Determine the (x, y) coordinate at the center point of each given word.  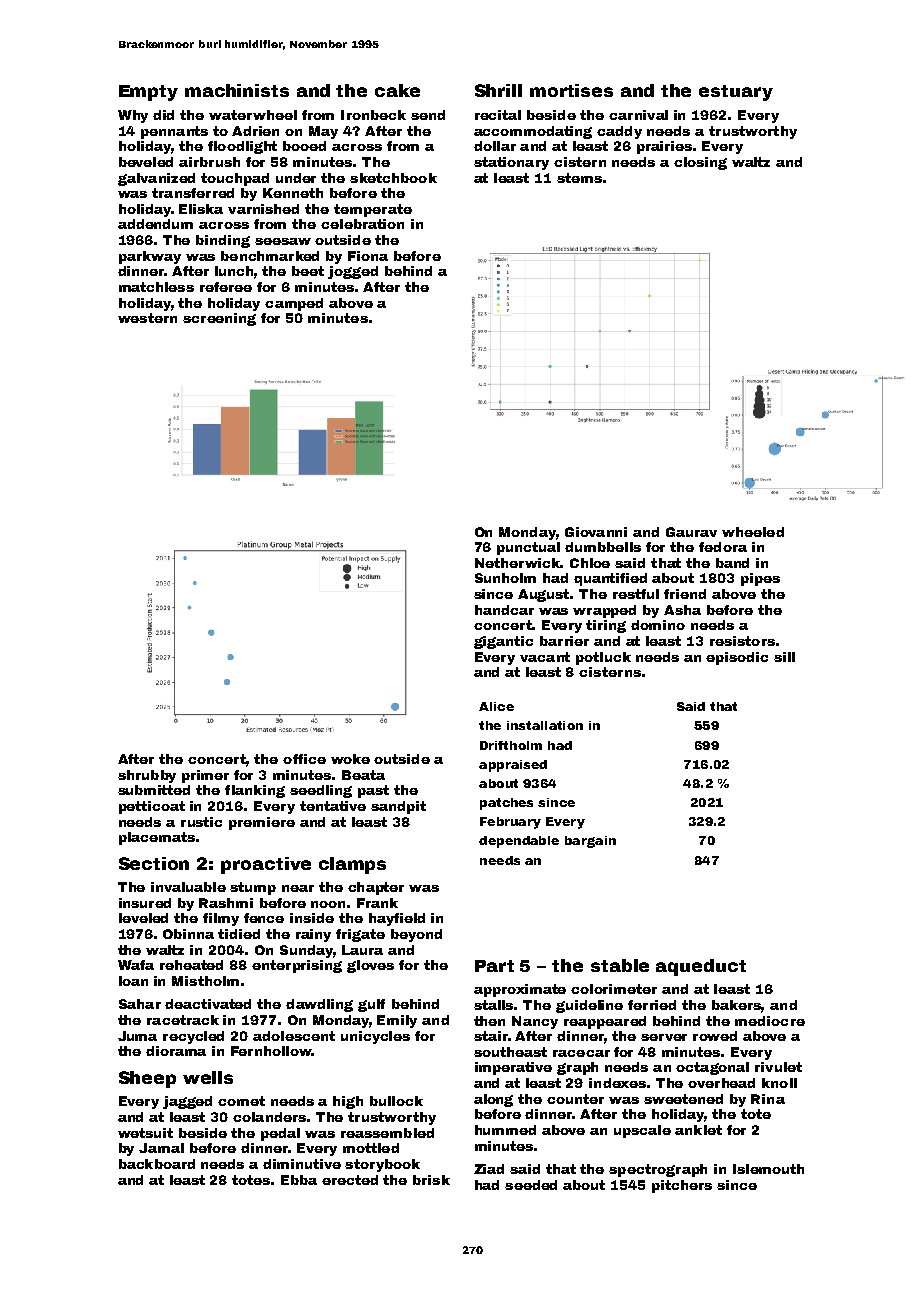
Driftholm (511, 745)
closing (700, 163)
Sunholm (505, 578)
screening (219, 319)
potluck (603, 658)
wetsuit (145, 1133)
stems (579, 178)
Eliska (201, 209)
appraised (513, 766)
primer (205, 776)
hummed (505, 1130)
